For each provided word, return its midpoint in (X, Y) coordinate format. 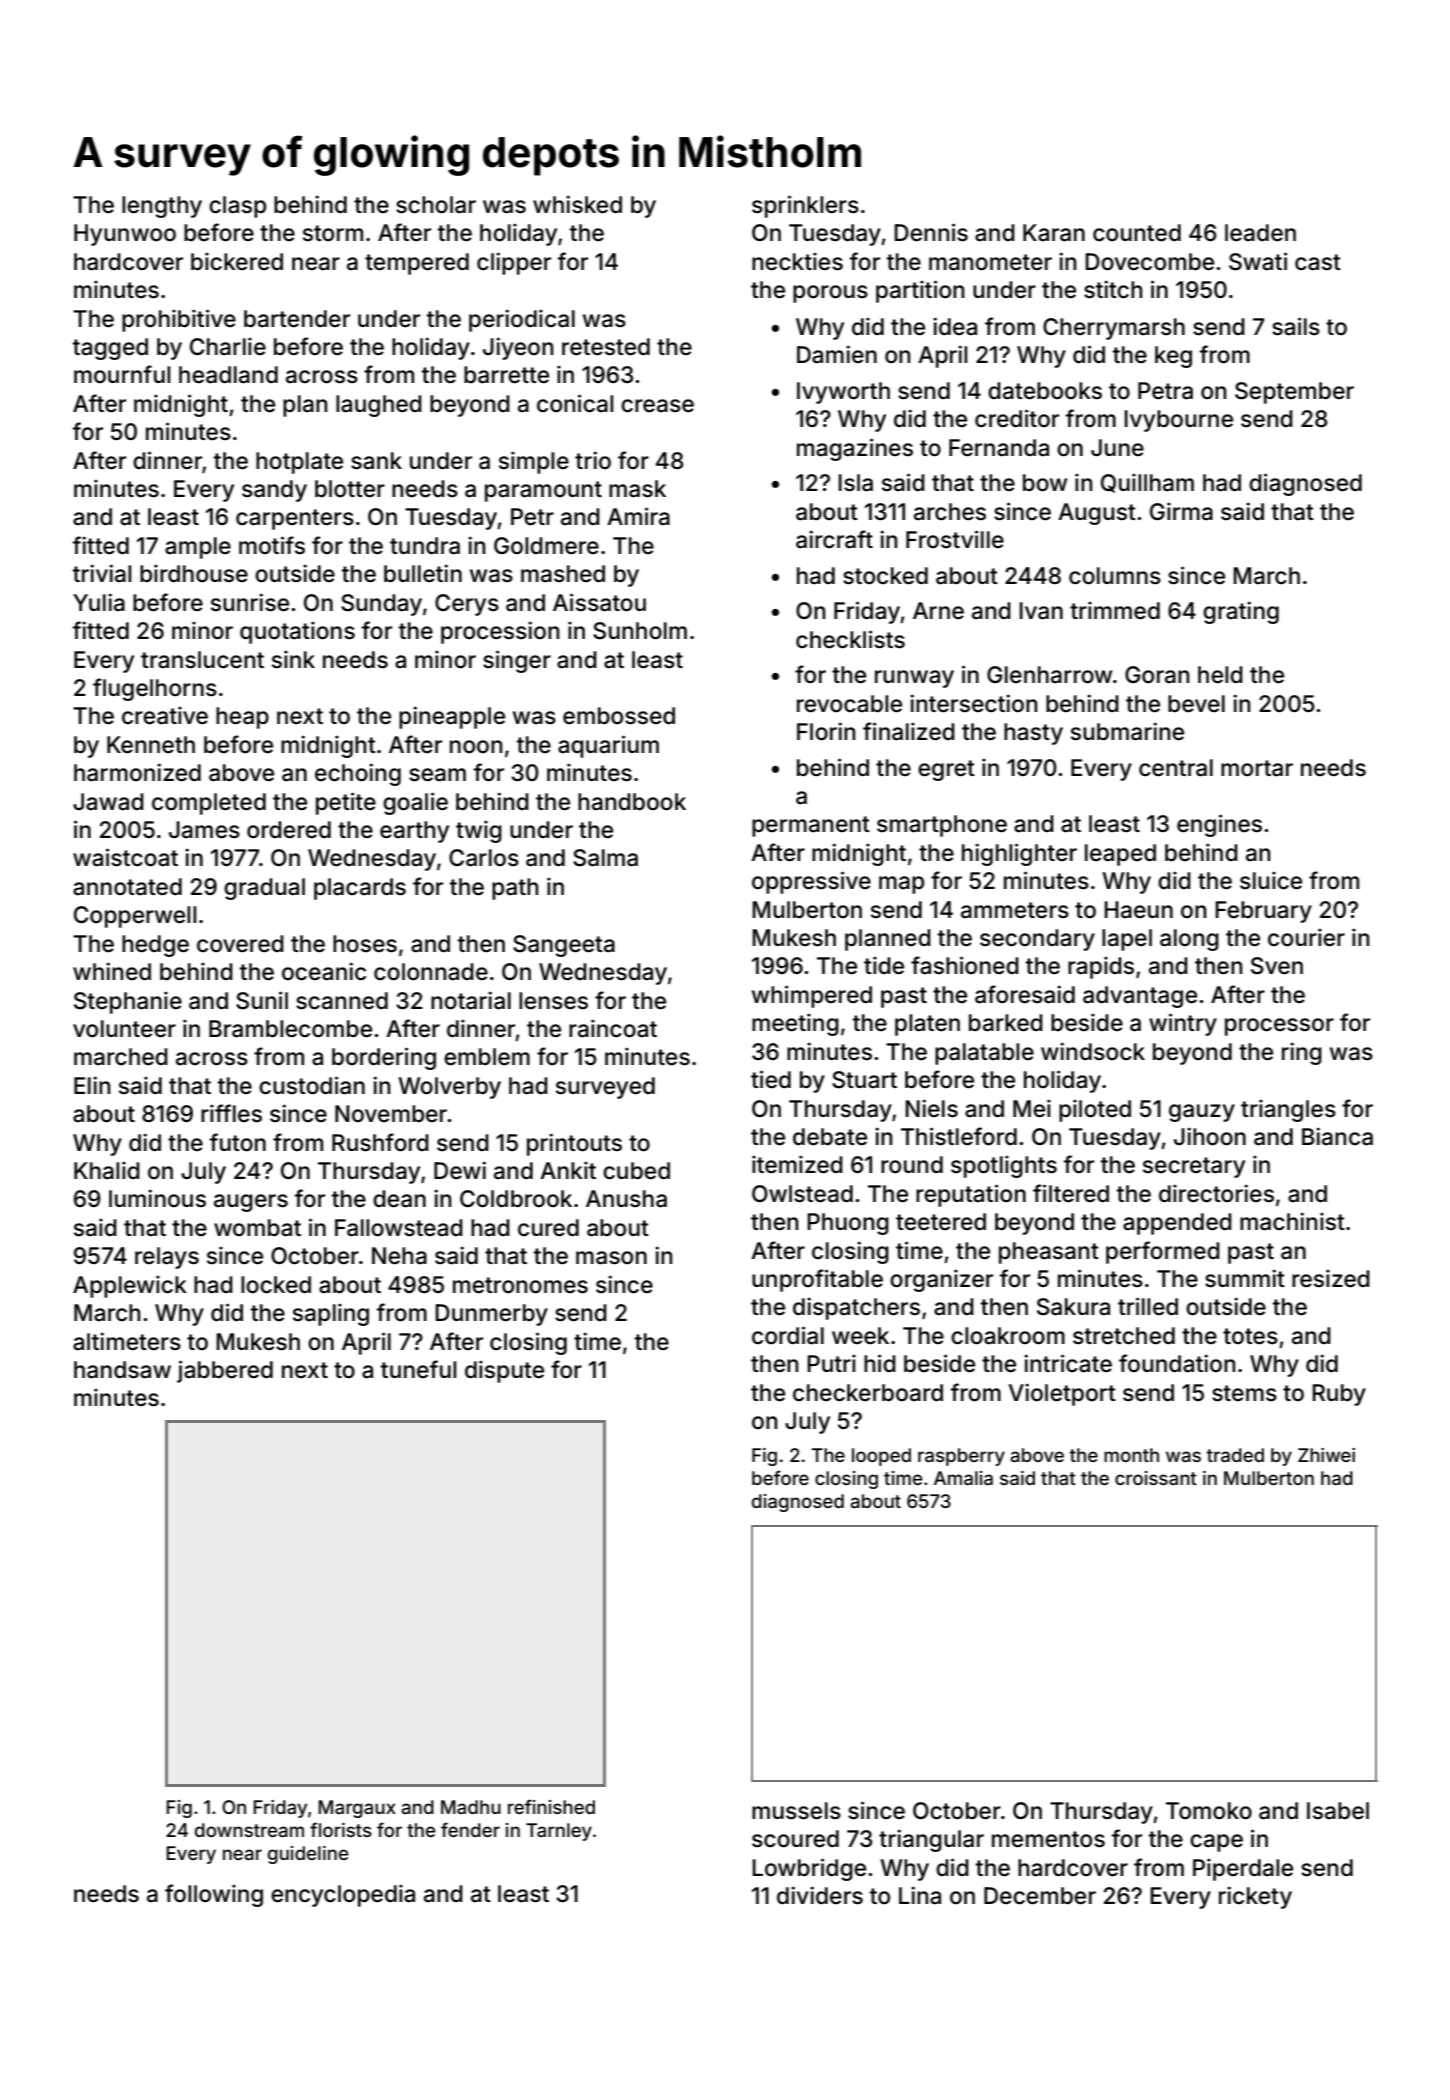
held (1220, 675)
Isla (855, 483)
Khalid (107, 1170)
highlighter (1019, 854)
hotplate (299, 463)
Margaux (357, 1809)
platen (927, 1025)
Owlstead (802, 1194)
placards (360, 889)
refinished (551, 1806)
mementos (1048, 1839)
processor (1279, 1027)
